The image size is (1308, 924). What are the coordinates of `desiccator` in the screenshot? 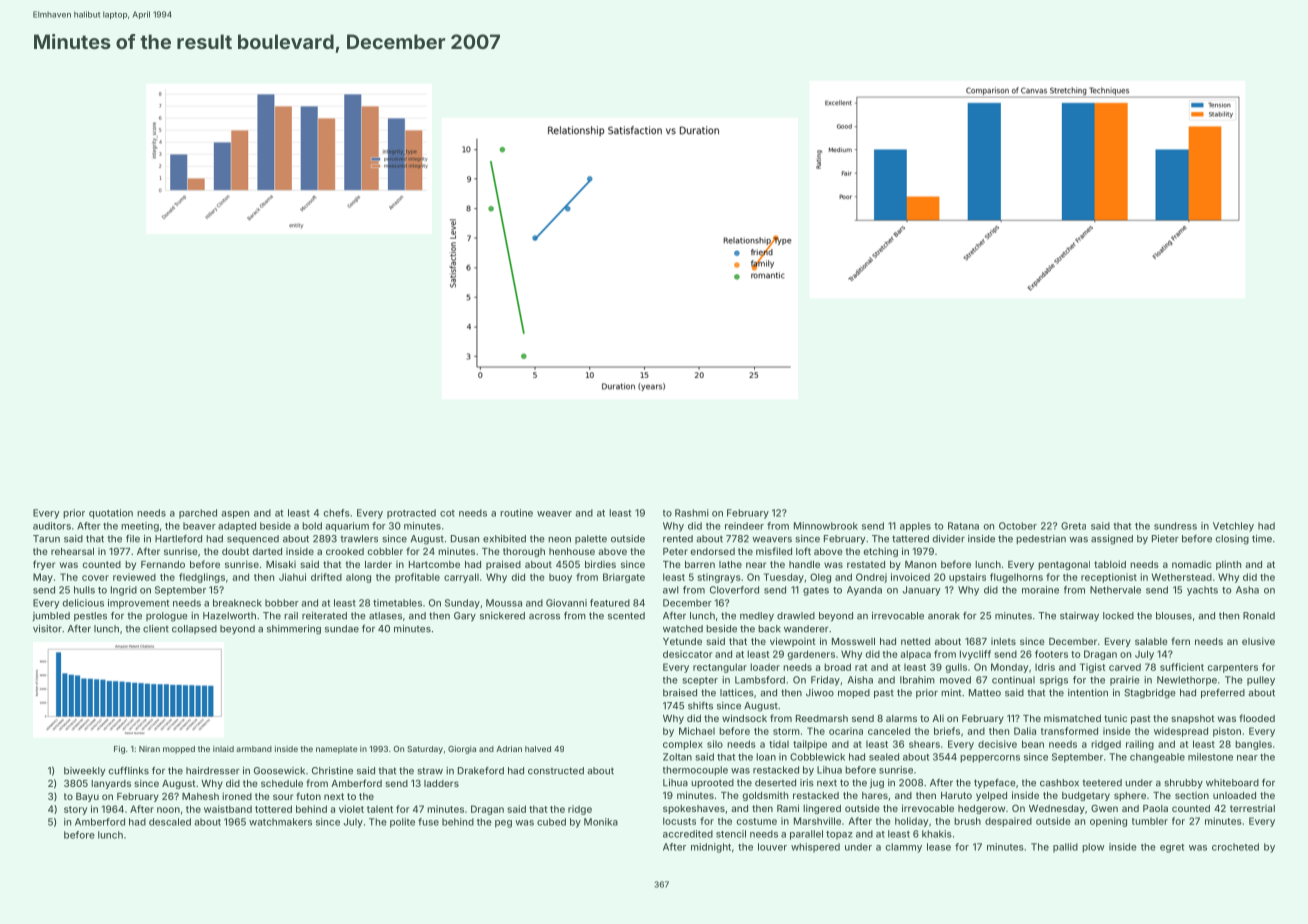 It's located at (688, 654).
